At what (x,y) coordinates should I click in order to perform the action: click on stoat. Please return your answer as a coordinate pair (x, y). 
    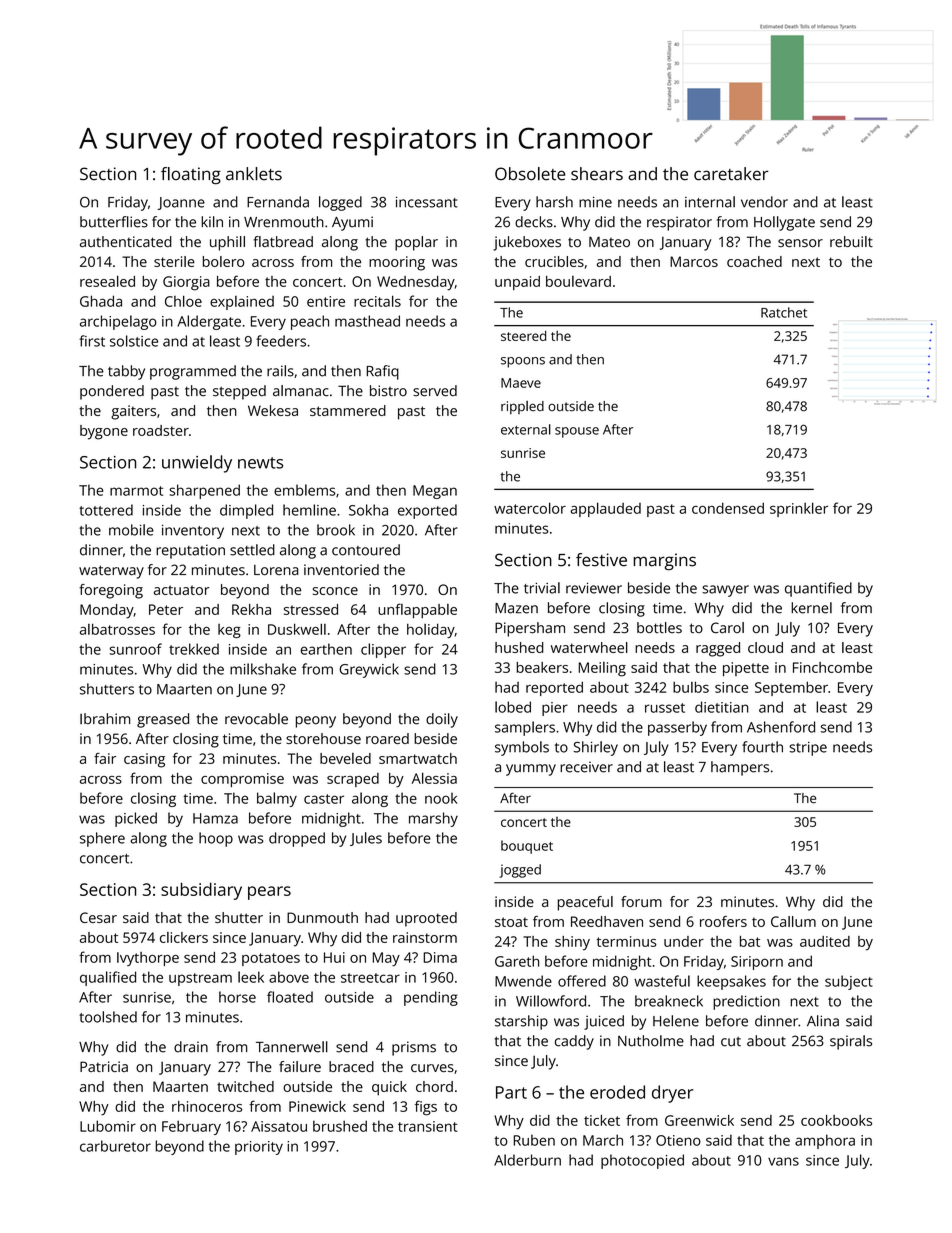
    Looking at the image, I should click on (511, 922).
